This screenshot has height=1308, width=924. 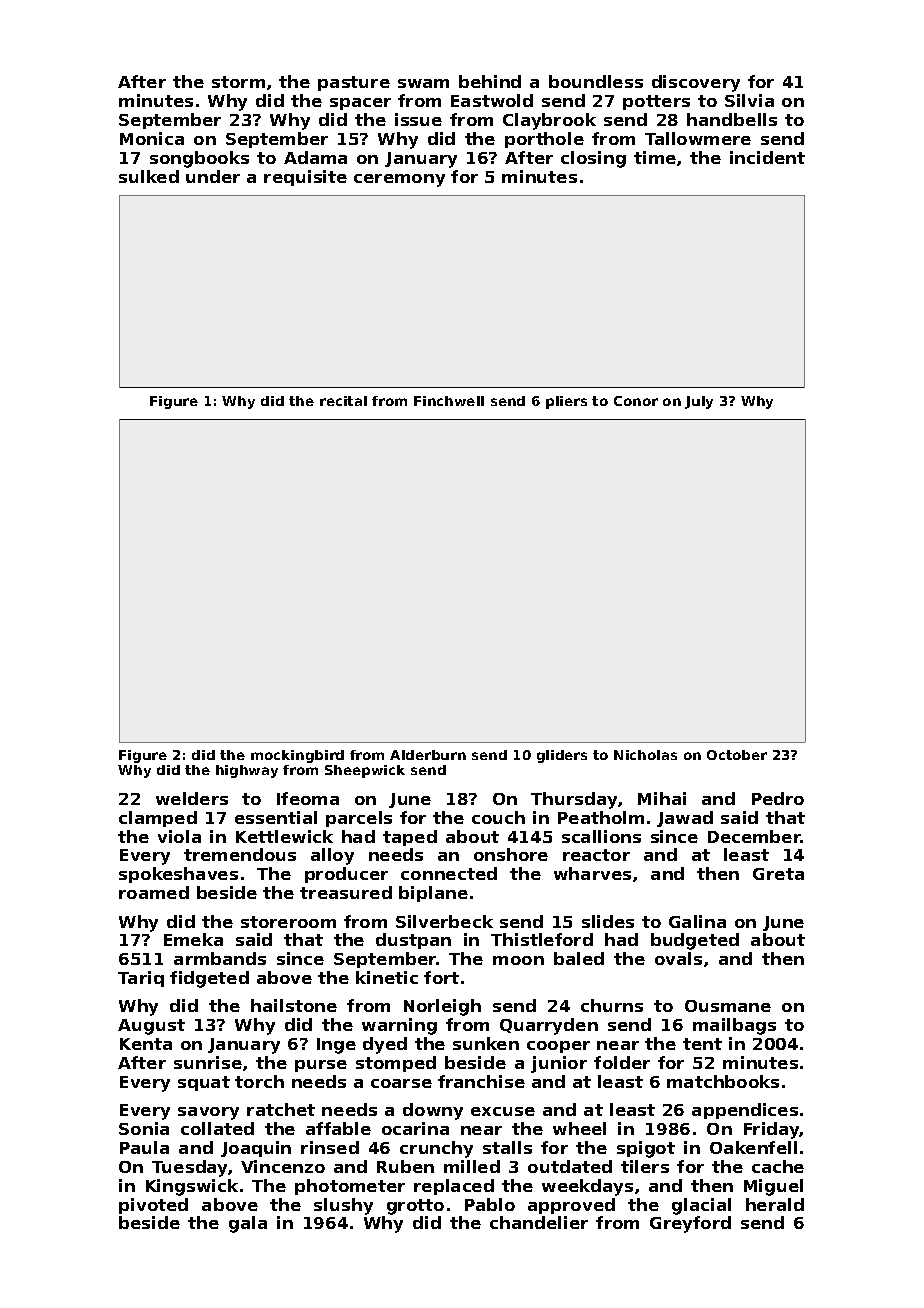 I want to click on discovery, so click(x=696, y=83).
